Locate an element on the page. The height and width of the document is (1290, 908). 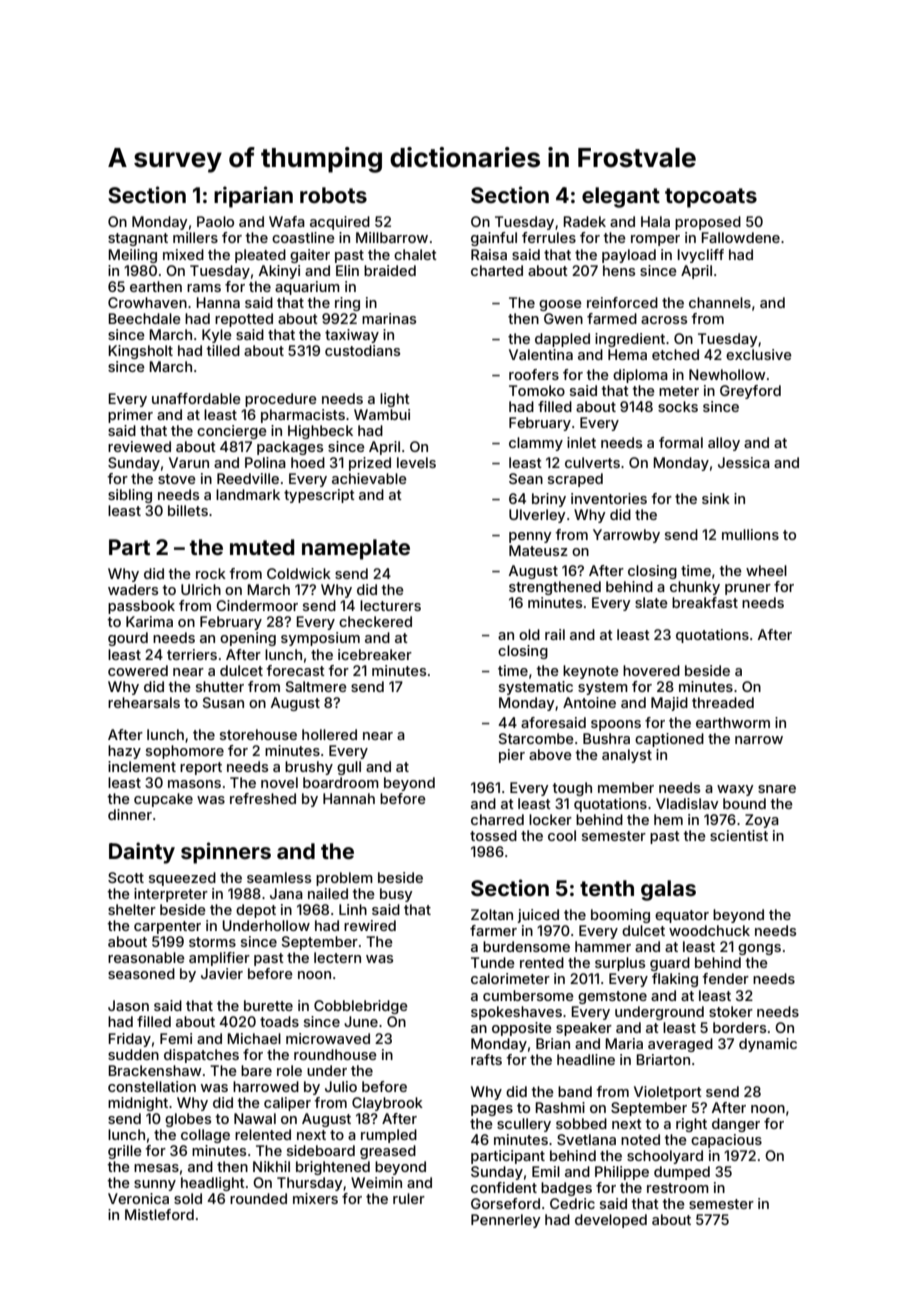
Sean is located at coordinates (526, 478).
